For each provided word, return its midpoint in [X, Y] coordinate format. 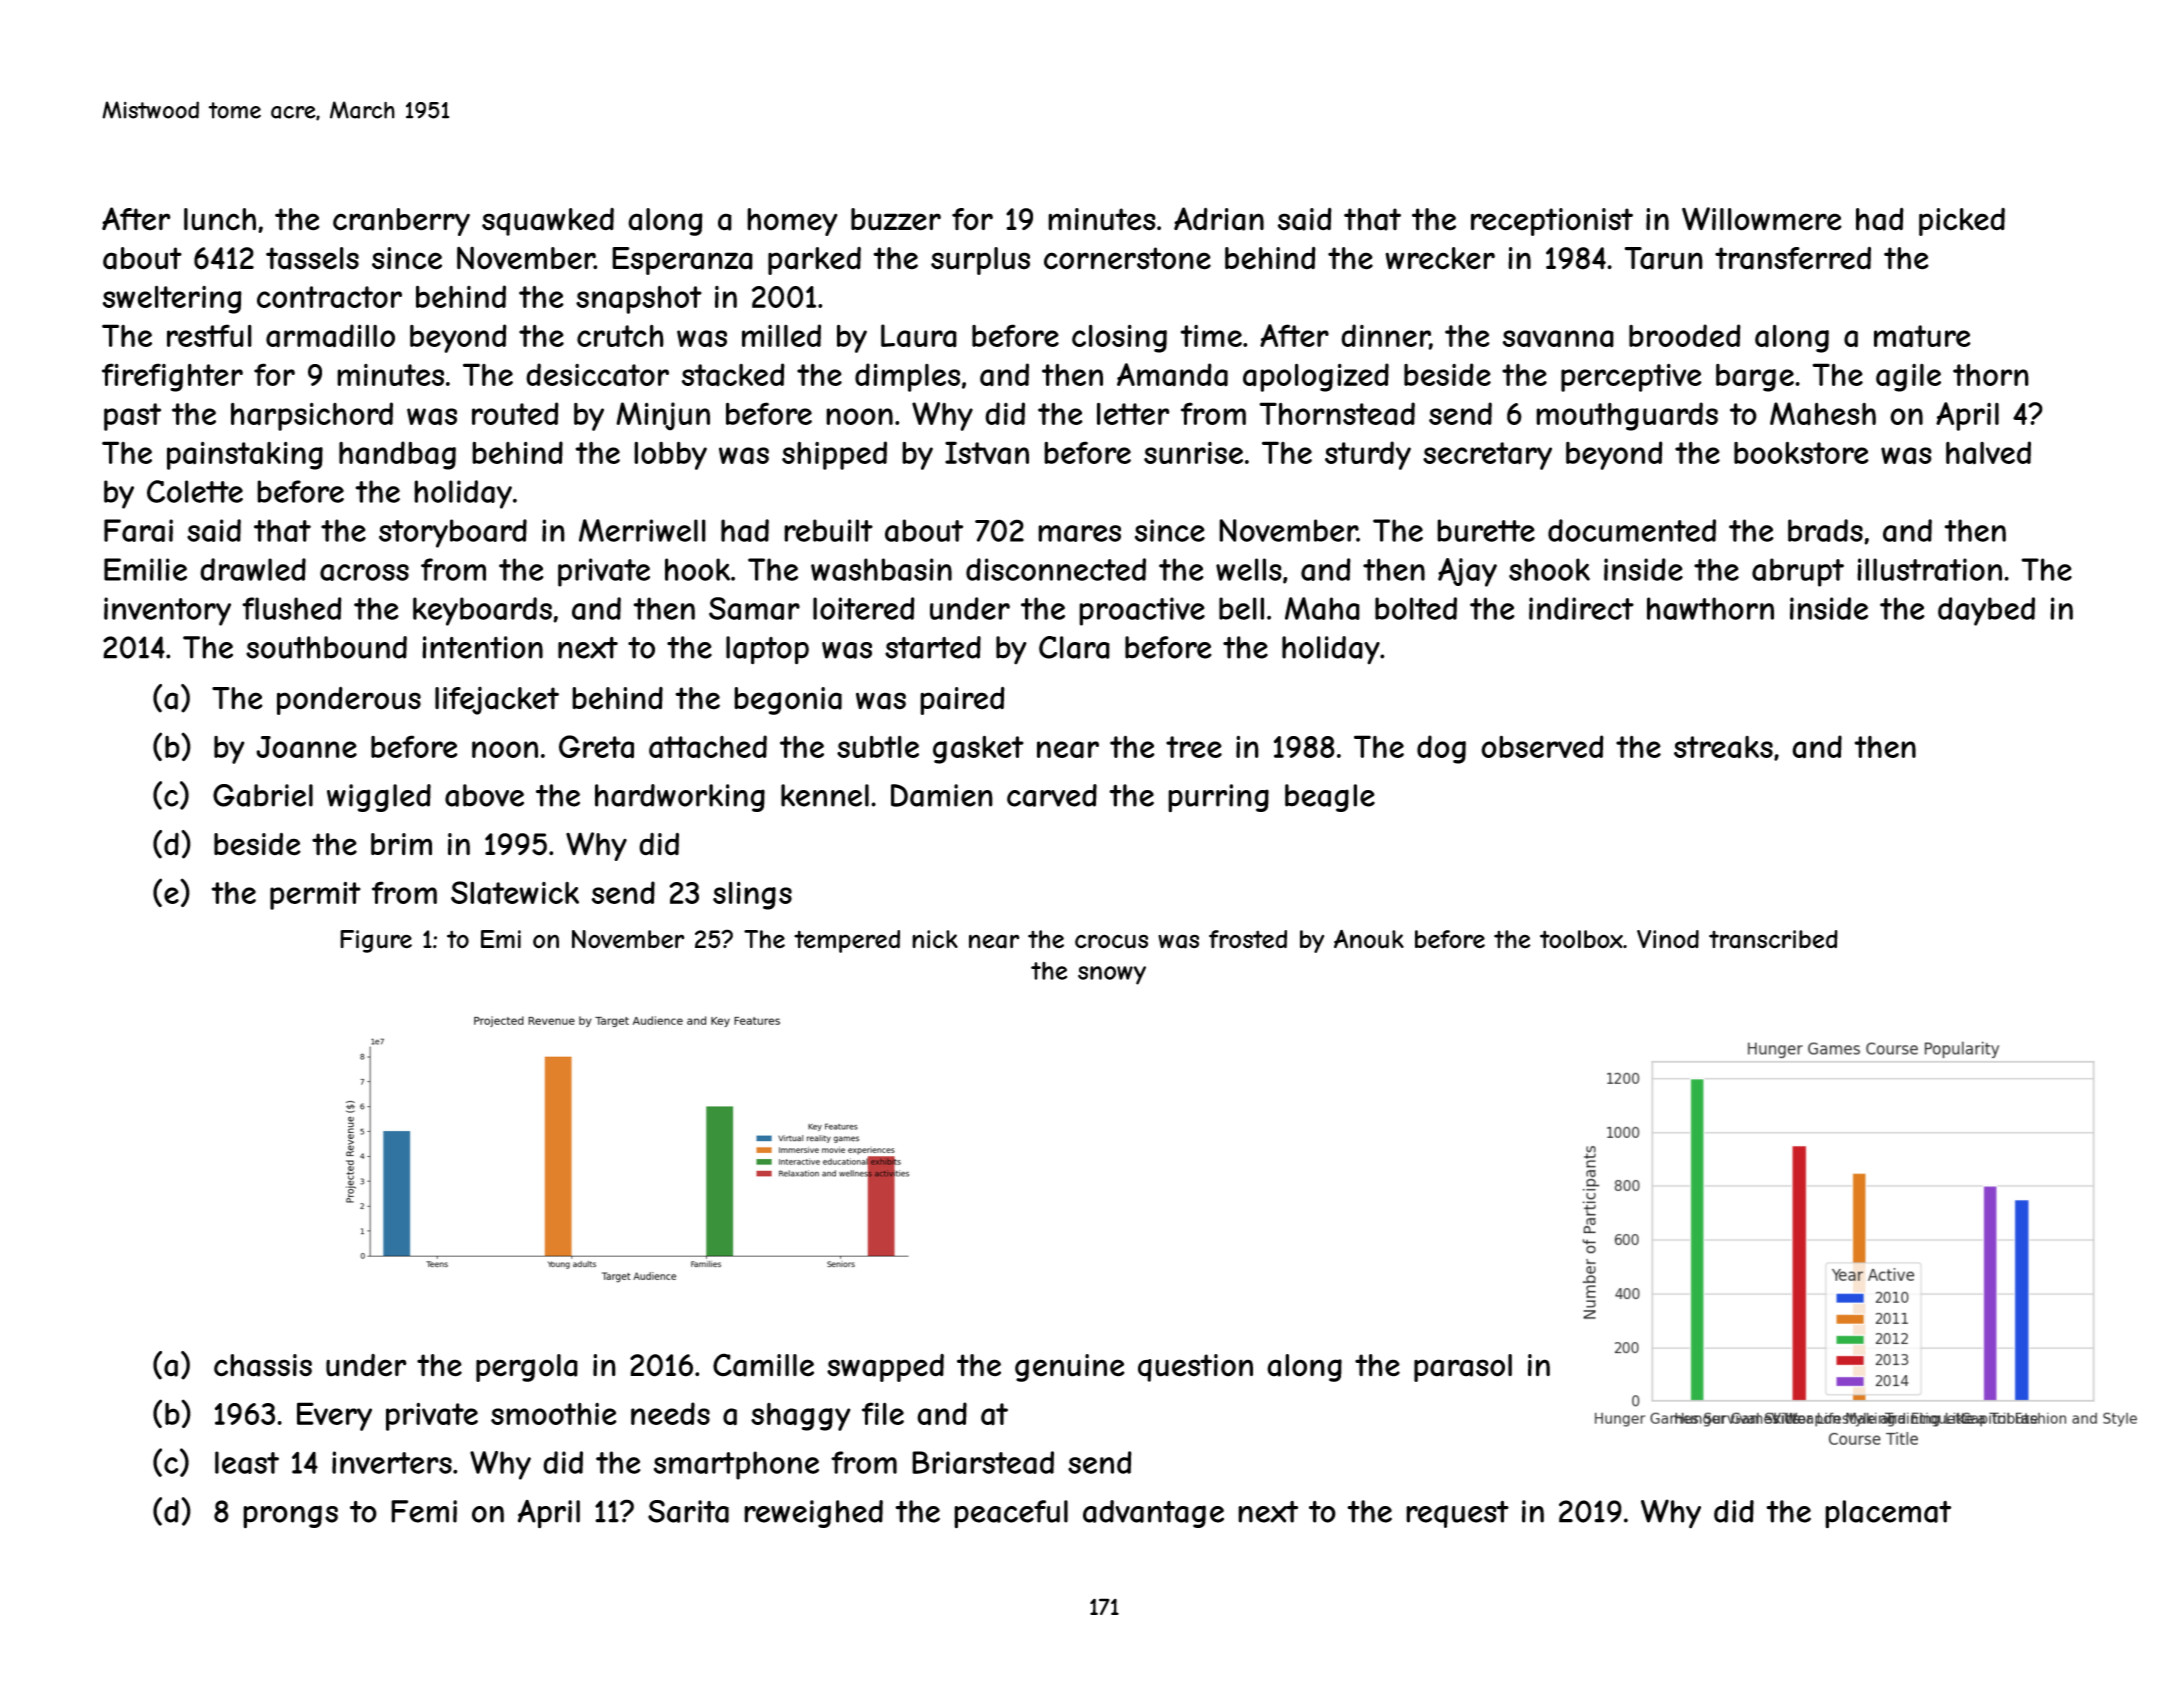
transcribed [1773, 939]
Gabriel [263, 795]
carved [1052, 795]
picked [1962, 222]
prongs [290, 1517]
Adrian [1219, 219]
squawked [548, 222]
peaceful [1011, 1514]
